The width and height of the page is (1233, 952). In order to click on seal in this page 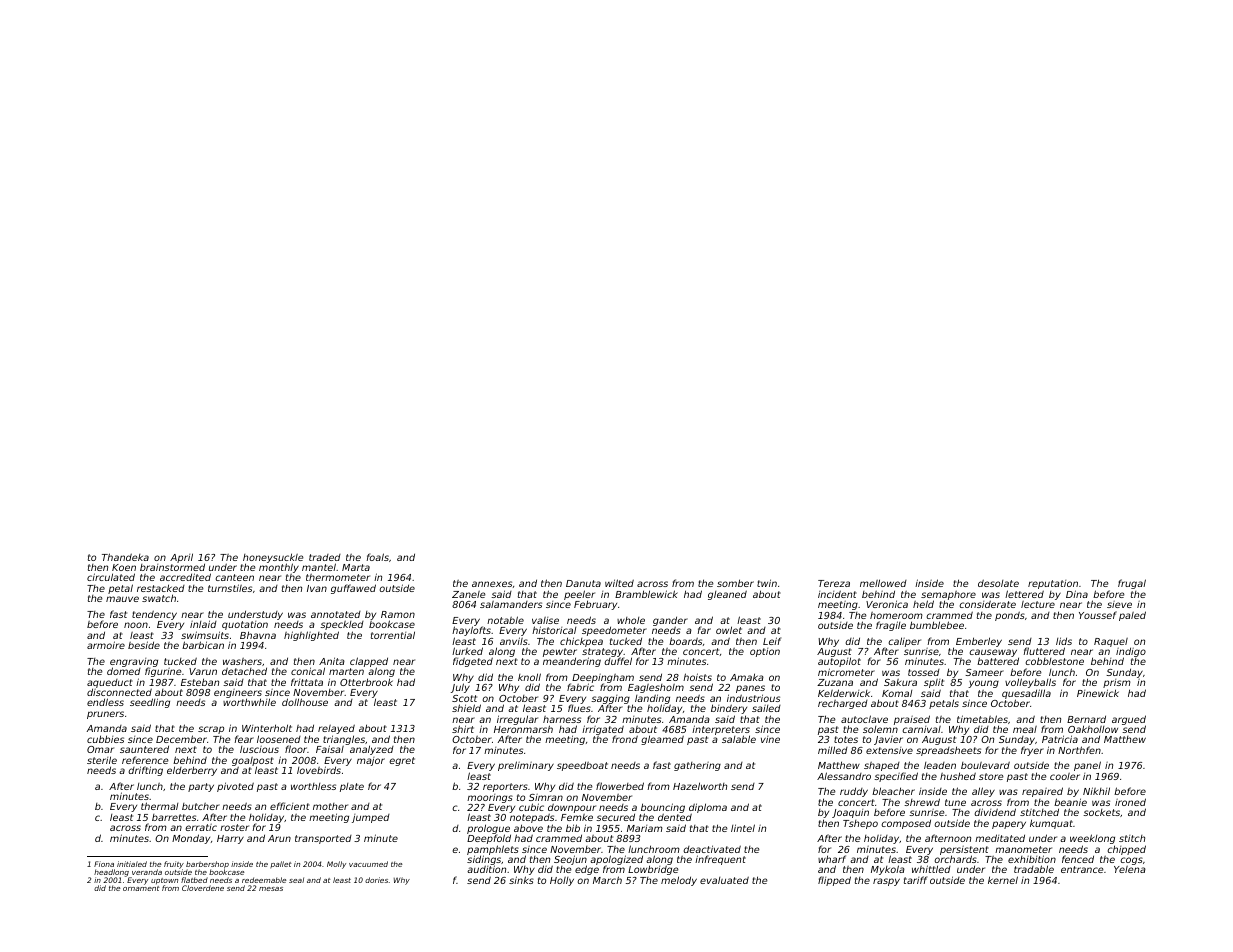, I will do `click(296, 880)`.
